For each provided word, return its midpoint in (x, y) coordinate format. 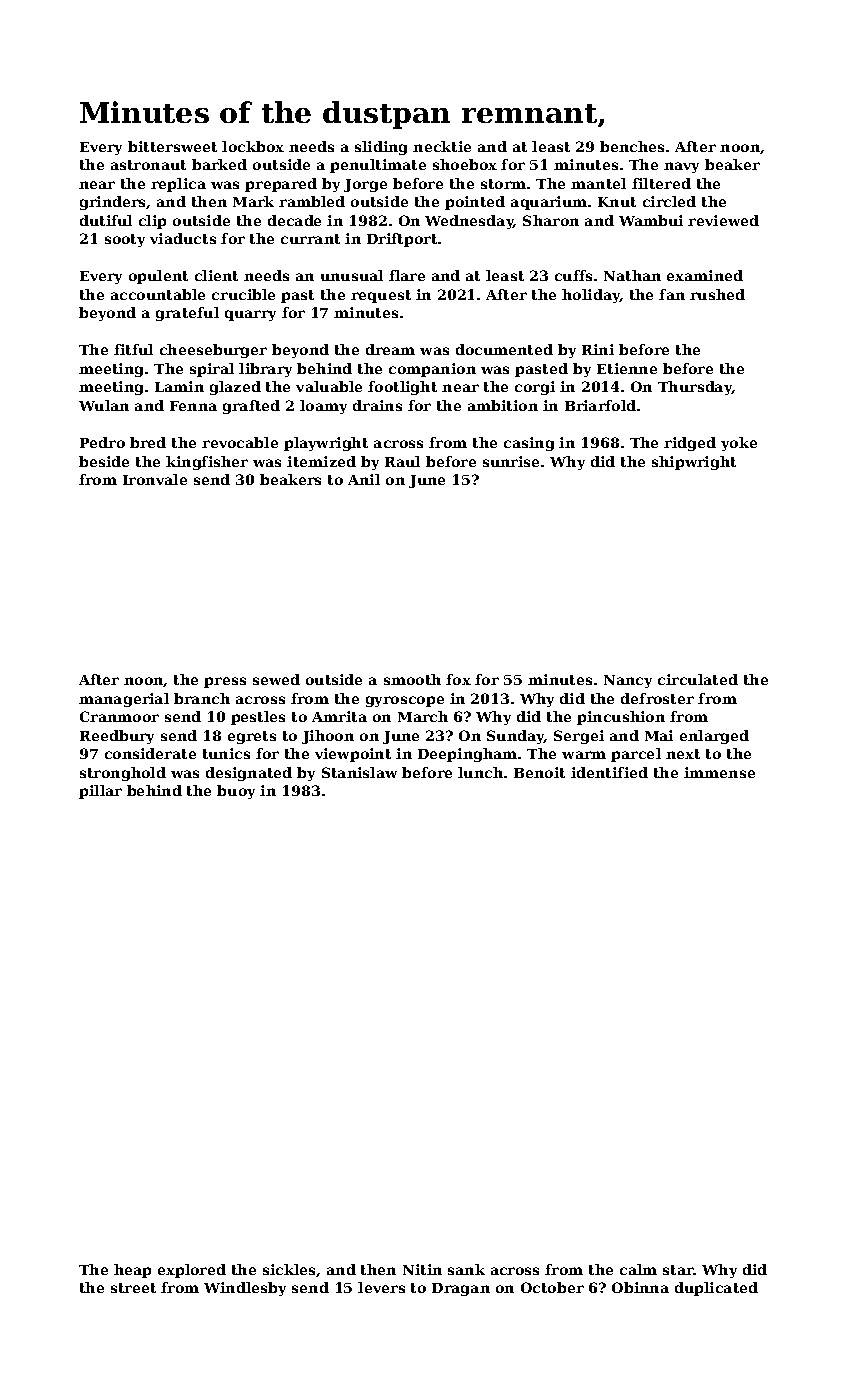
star (678, 1270)
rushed (717, 294)
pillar (100, 792)
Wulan (104, 405)
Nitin (422, 1269)
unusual (352, 275)
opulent (158, 277)
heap (132, 1271)
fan (672, 294)
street (133, 1288)
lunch (480, 772)
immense (719, 772)
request (381, 296)
